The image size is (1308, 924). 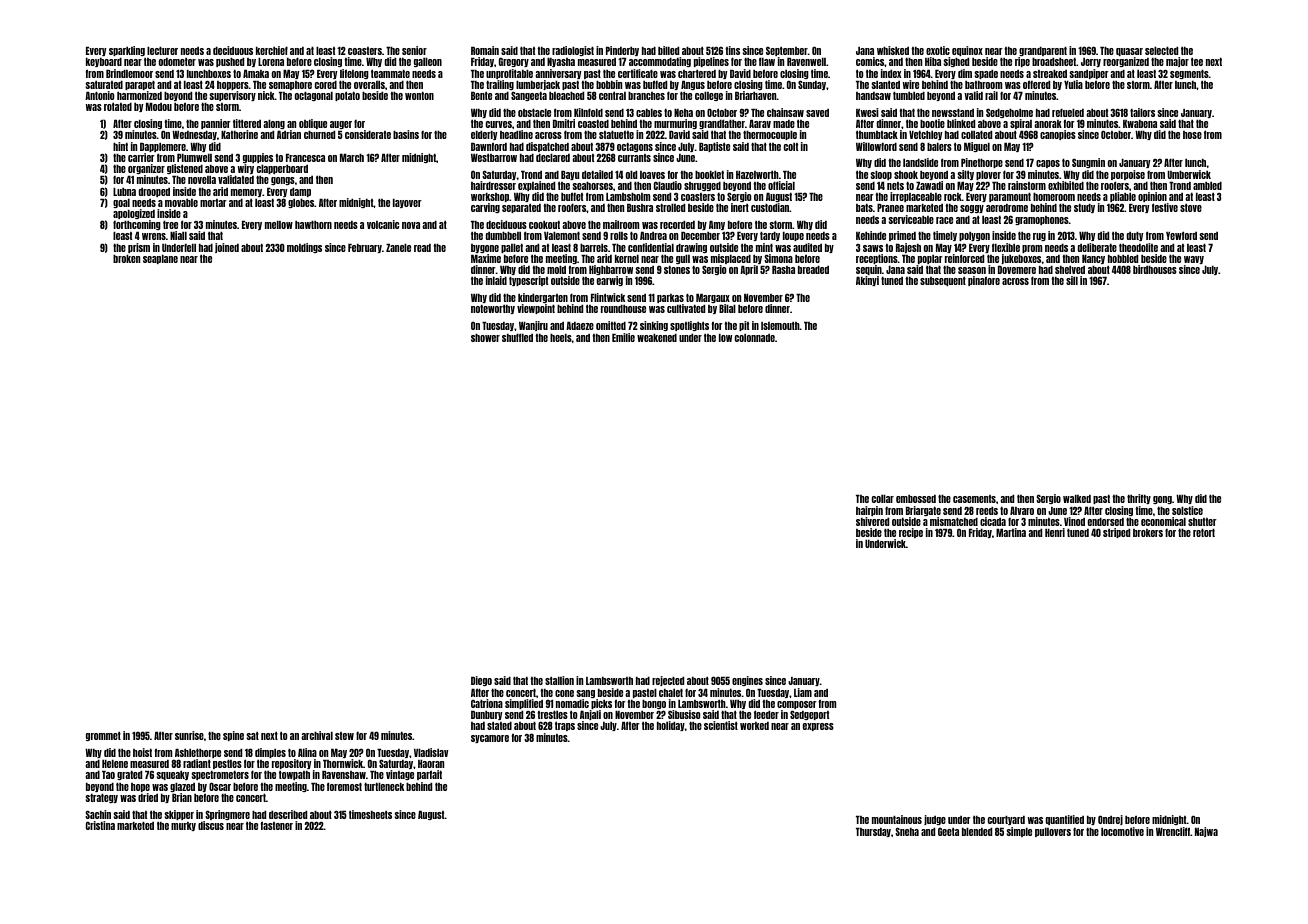 I want to click on shuffled, so click(x=517, y=337).
